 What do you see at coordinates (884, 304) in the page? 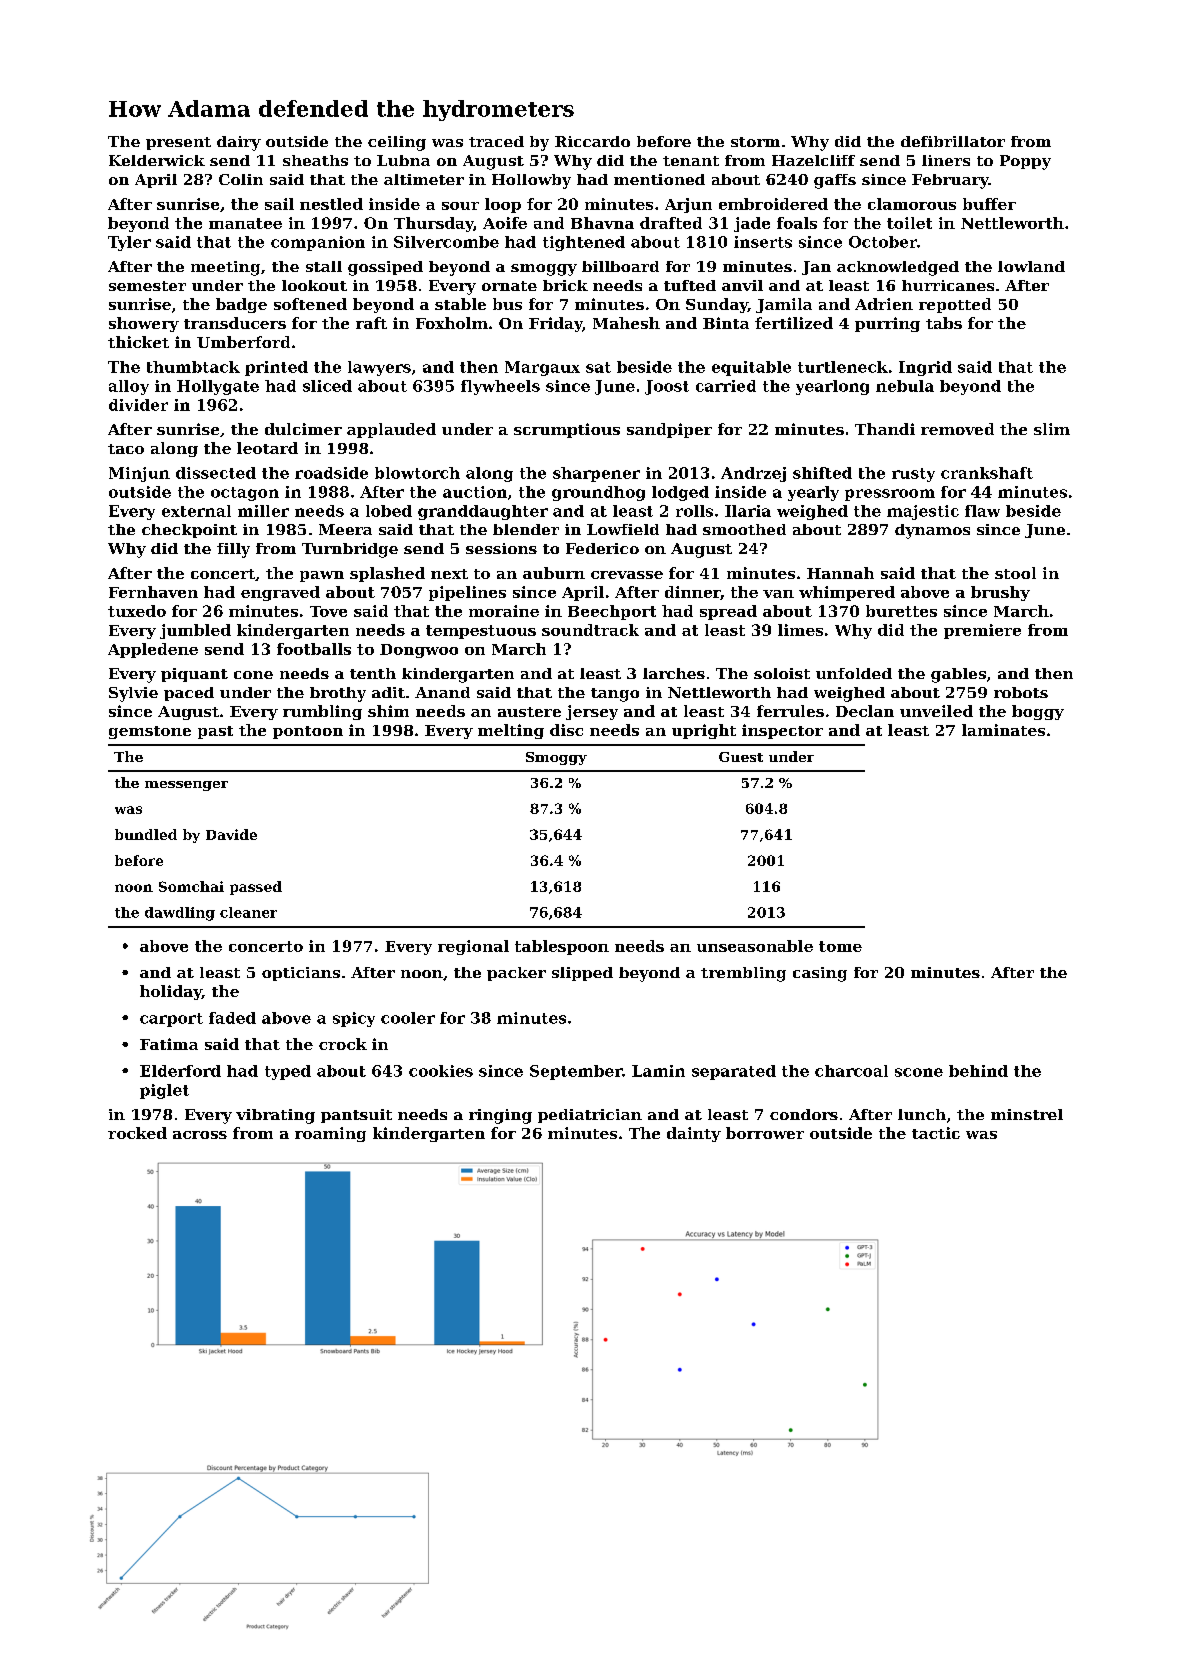
I see `Adrien` at bounding box center [884, 304].
